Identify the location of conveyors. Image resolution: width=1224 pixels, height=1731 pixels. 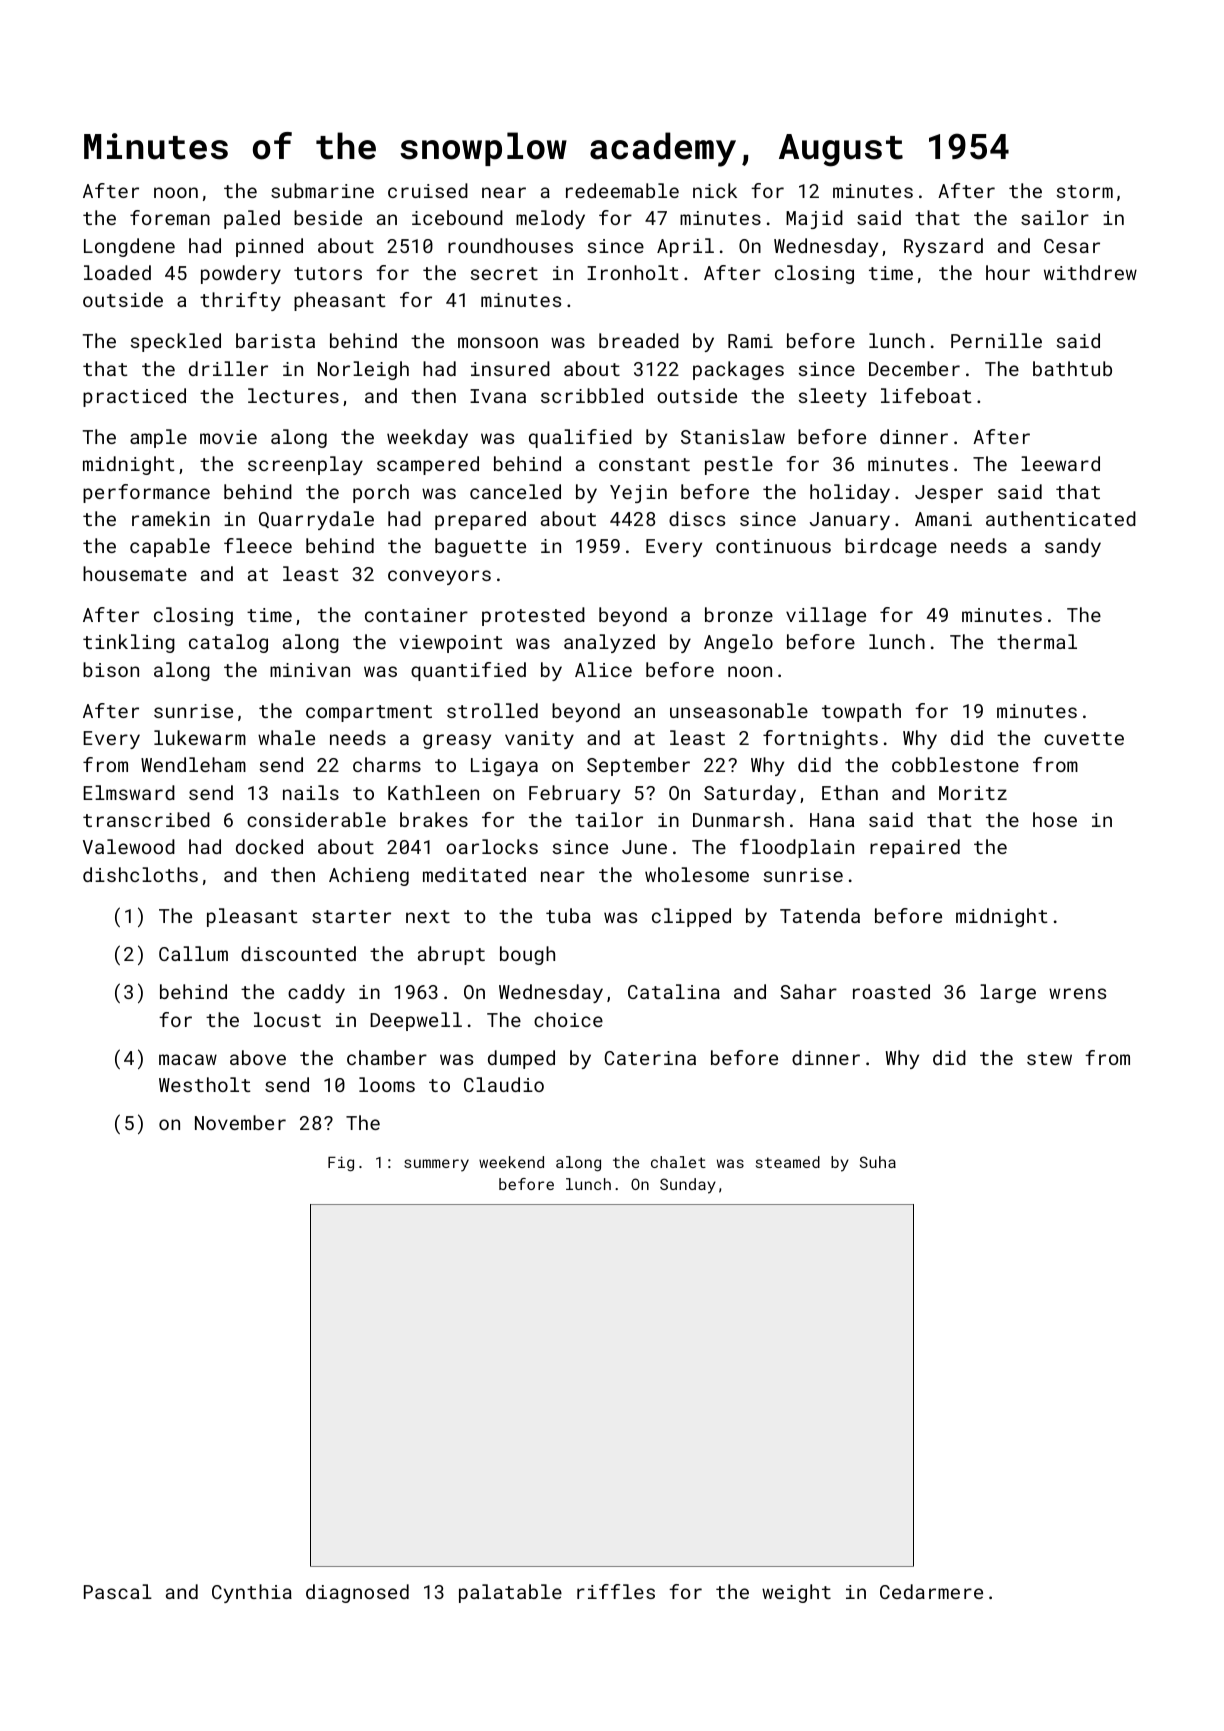
(439, 577).
